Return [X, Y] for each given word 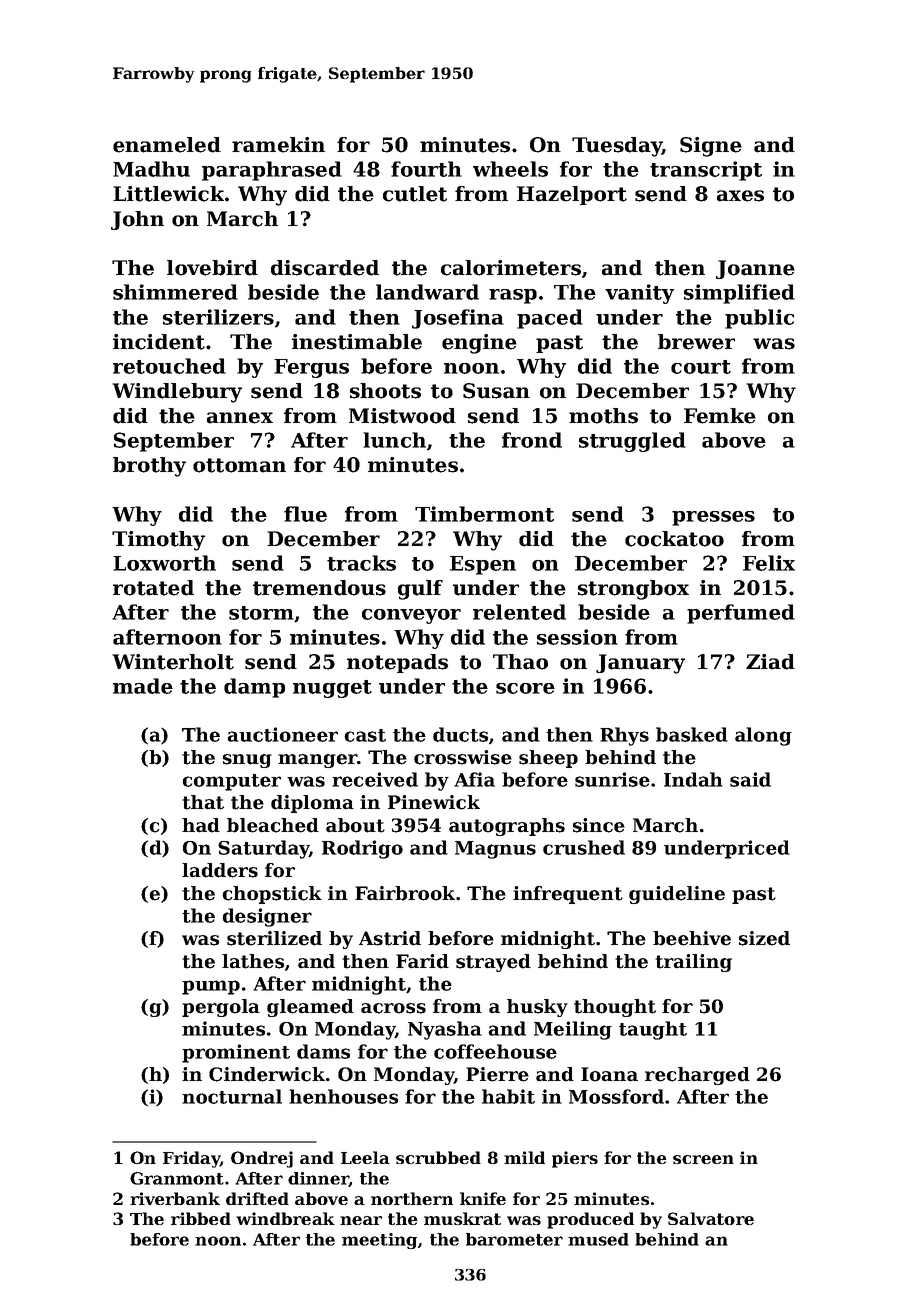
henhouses [343, 1096]
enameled [167, 145]
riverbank [175, 1198]
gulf [420, 590]
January [640, 664]
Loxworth [164, 563]
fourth [426, 169]
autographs [507, 827]
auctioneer [282, 734]
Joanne [755, 269]
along [763, 736]
